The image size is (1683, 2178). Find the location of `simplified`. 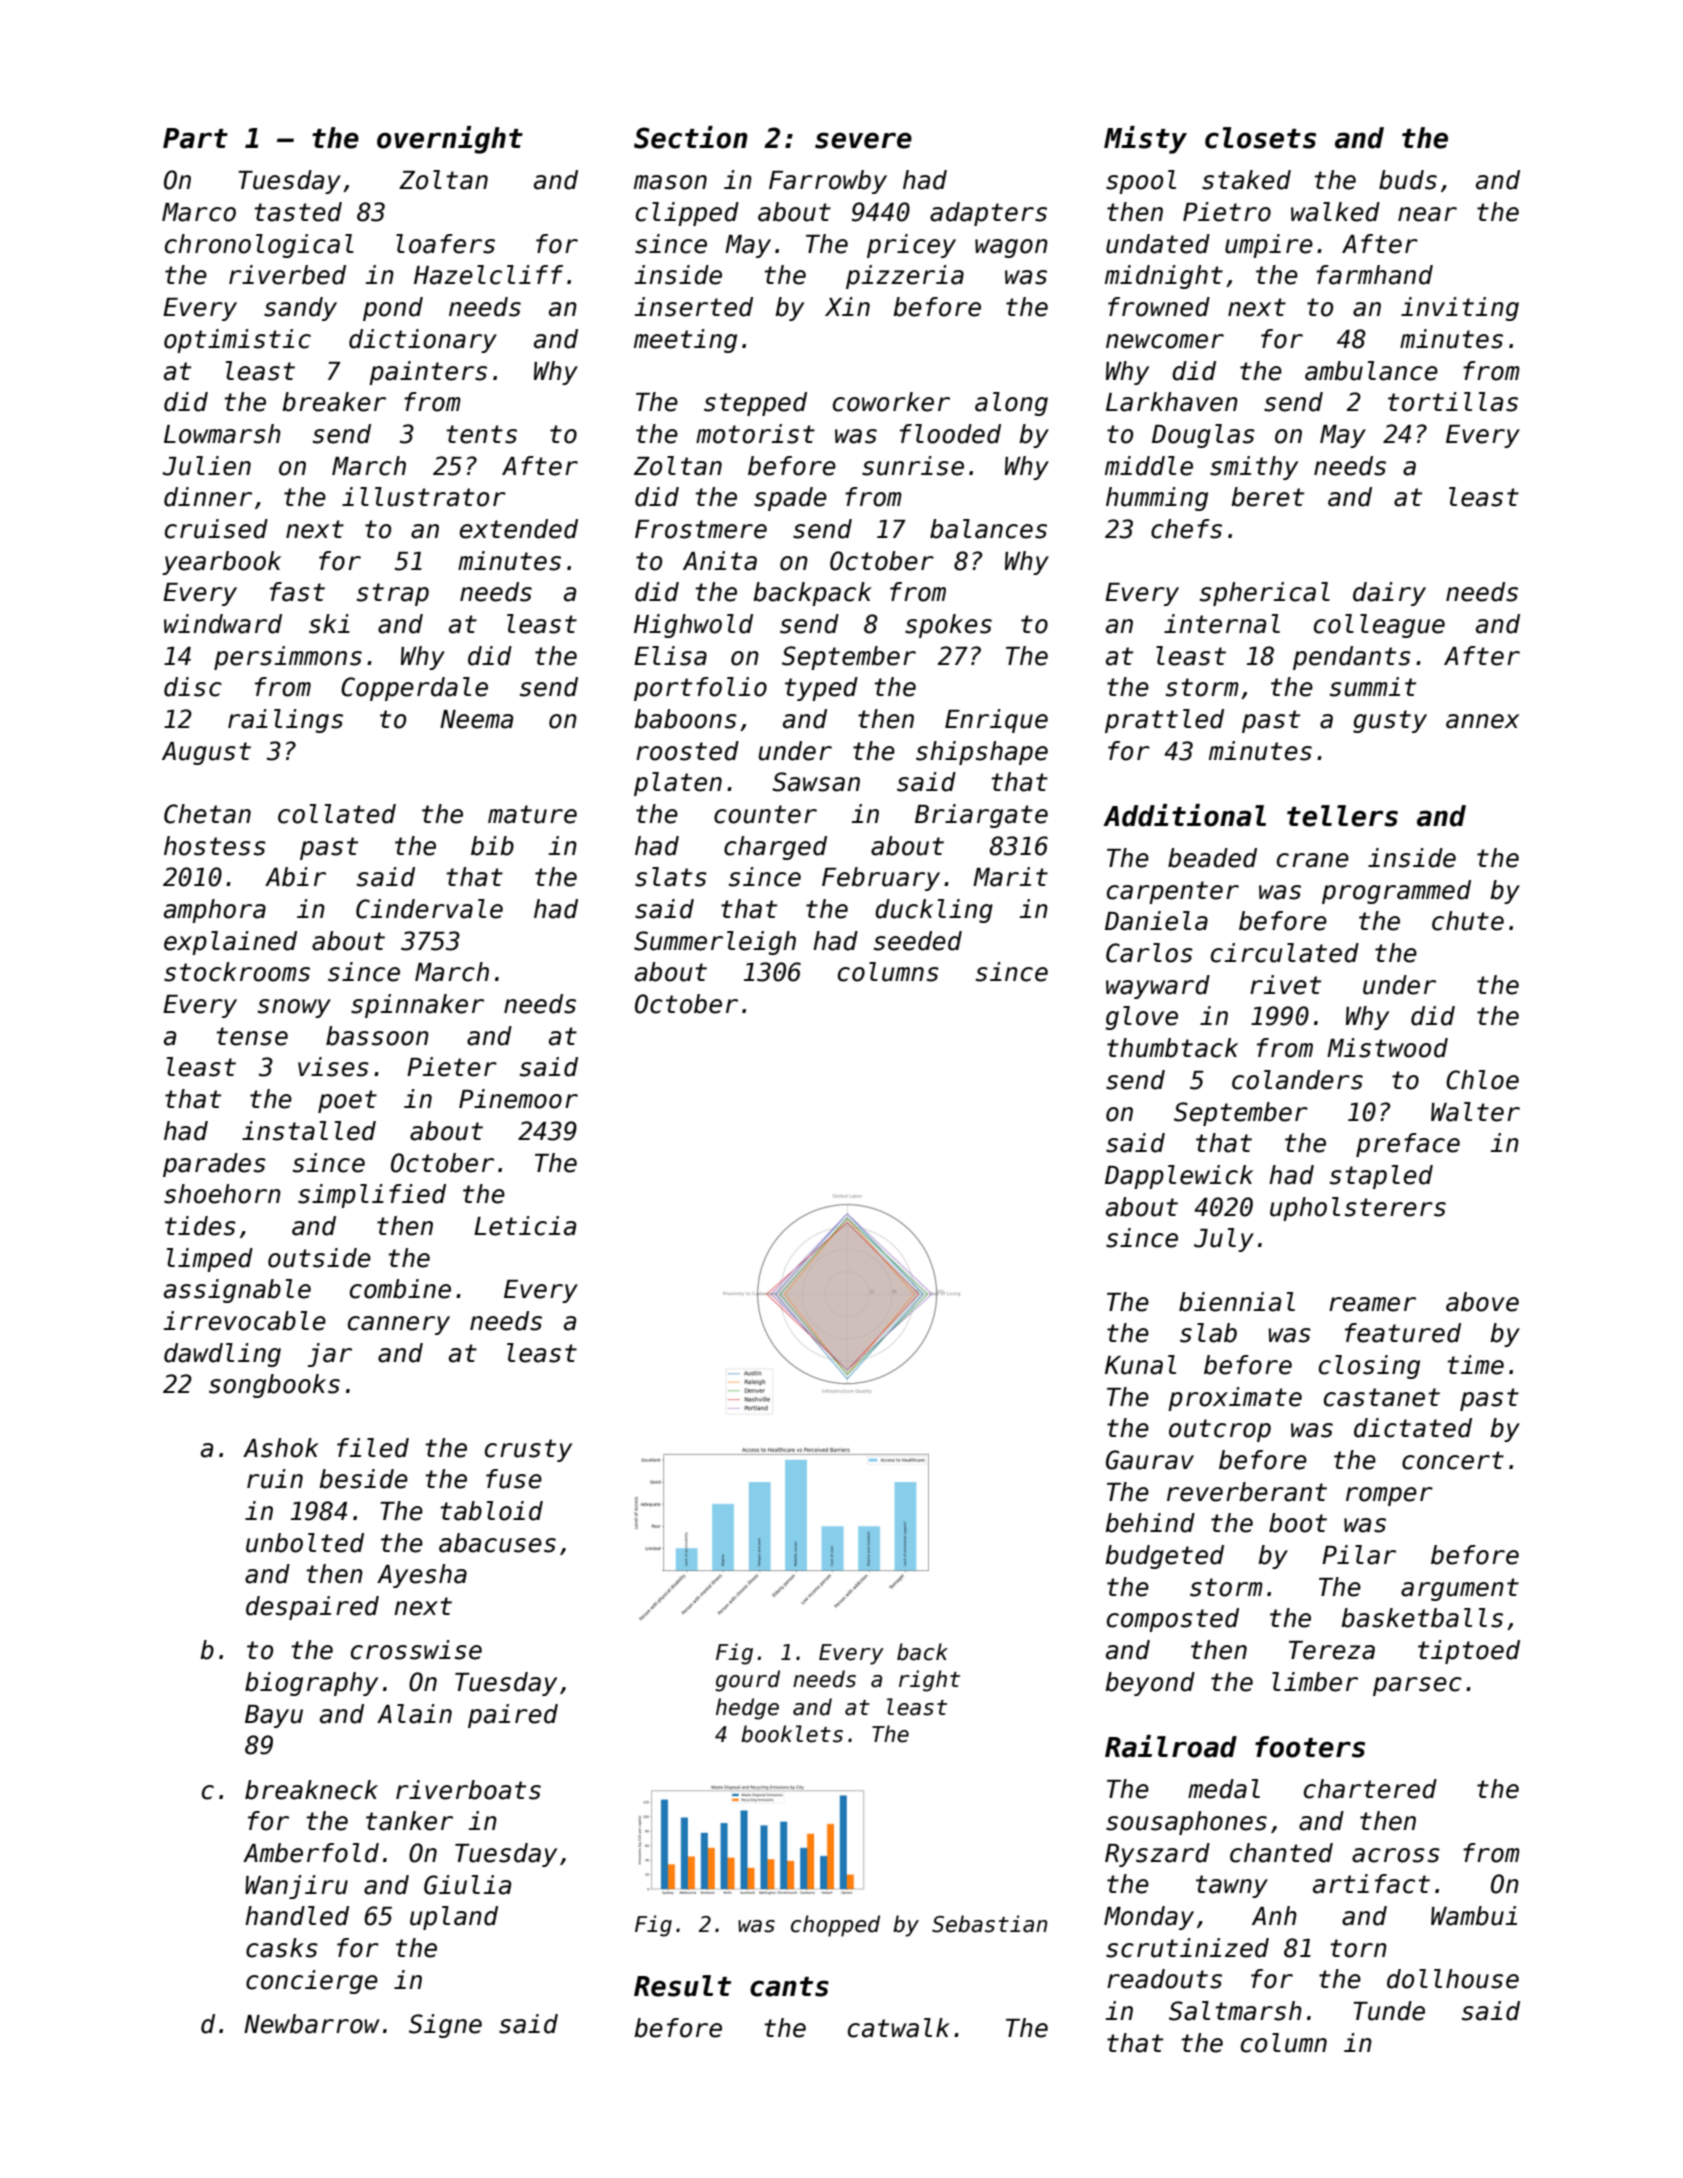

simplified is located at coordinates (372, 1196).
